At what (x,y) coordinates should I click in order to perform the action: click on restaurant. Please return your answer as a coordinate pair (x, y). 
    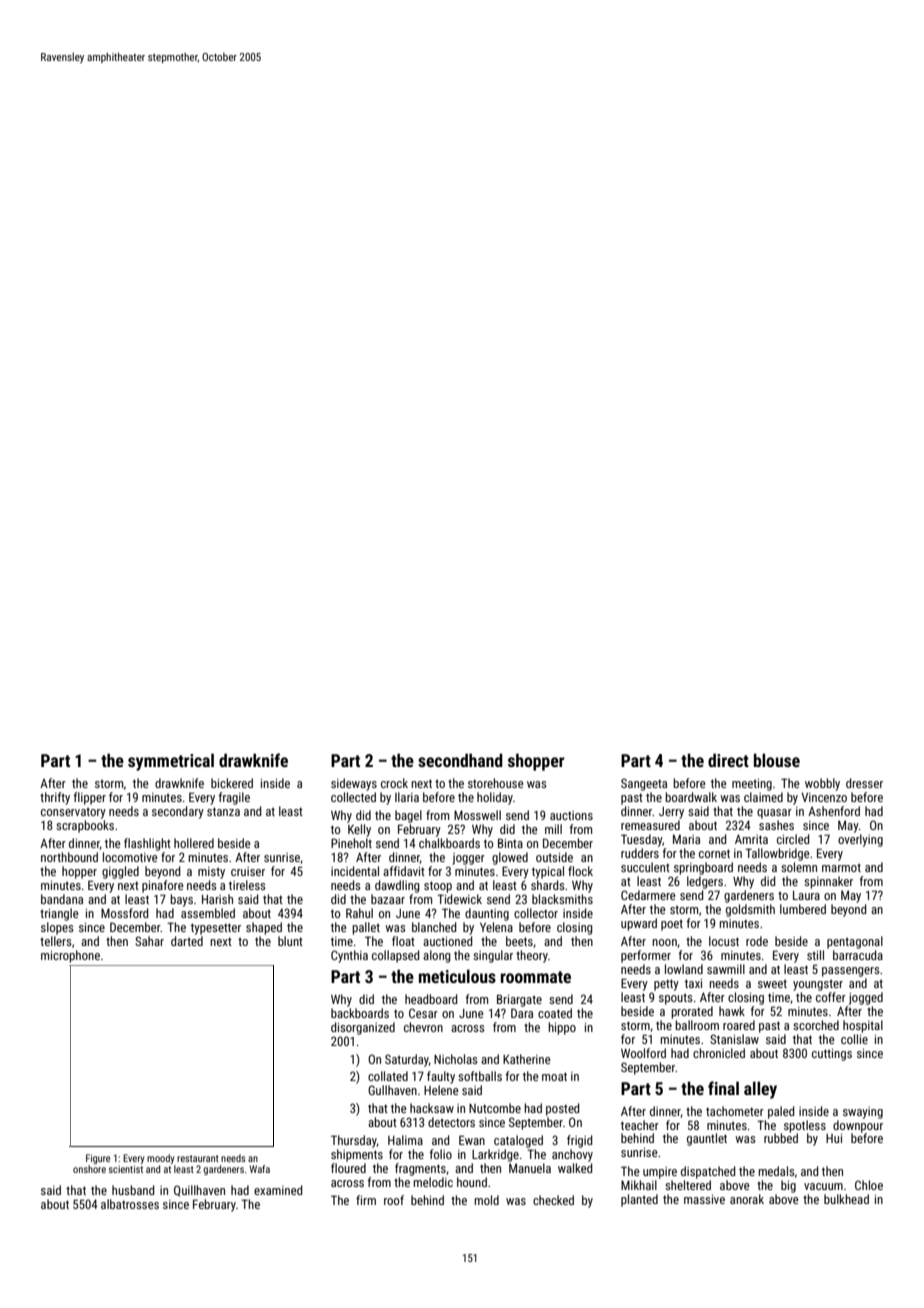
    Looking at the image, I should click on (198, 1158).
